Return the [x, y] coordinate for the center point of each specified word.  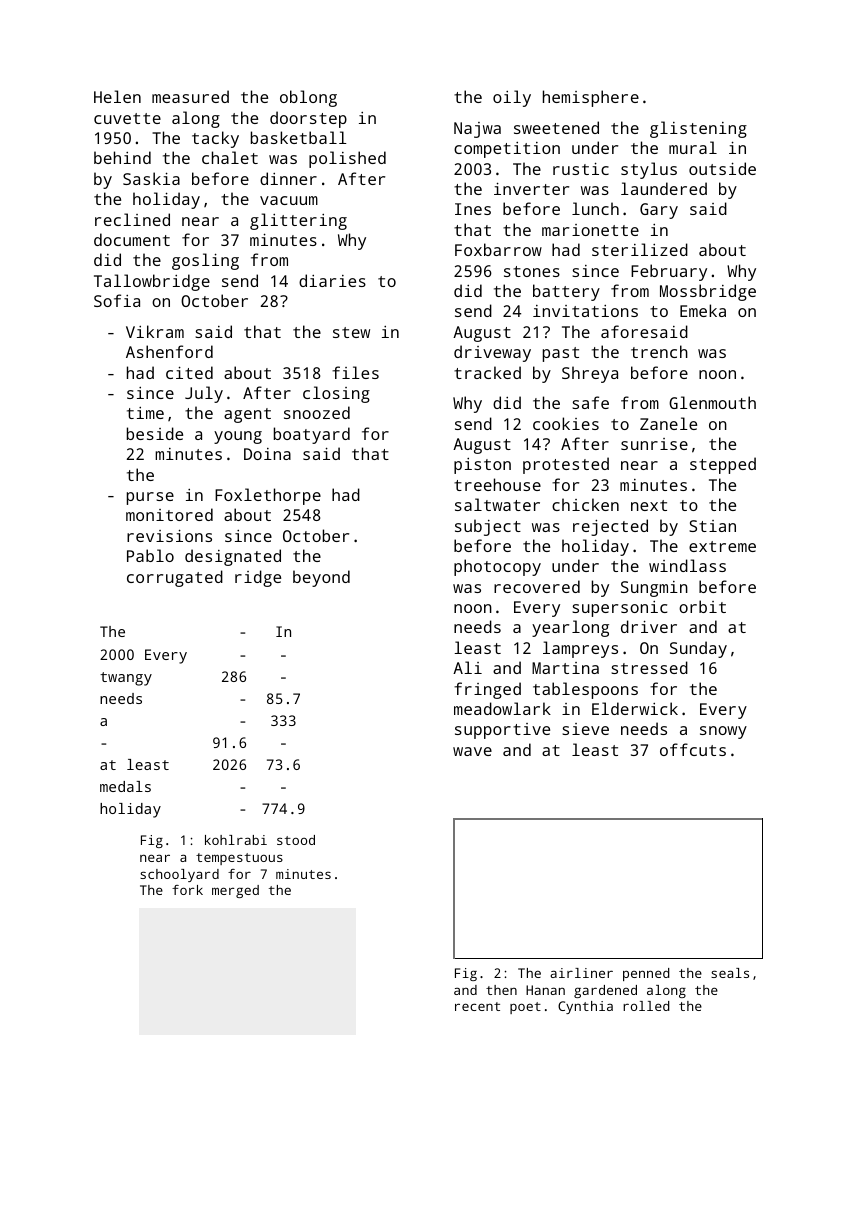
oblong [308, 98]
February [669, 272]
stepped [723, 465]
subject [488, 527]
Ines [473, 209]
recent [477, 1006]
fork [187, 890]
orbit [702, 606]
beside [155, 433]
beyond [321, 578]
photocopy [497, 567]
